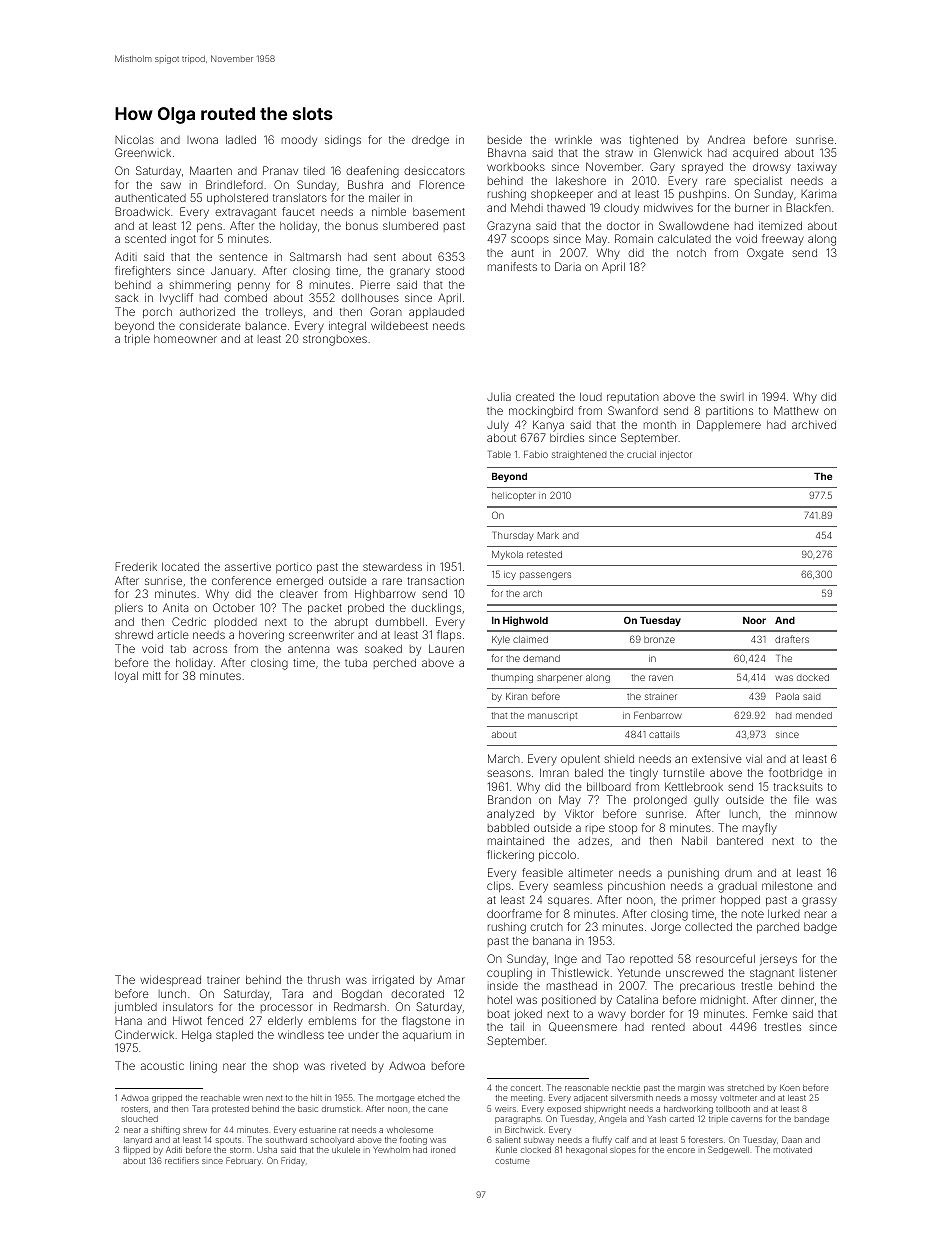 The width and height of the page is (952, 1233). Describe the element at coordinates (293, 1161) in the page. I see `Friday` at that location.
